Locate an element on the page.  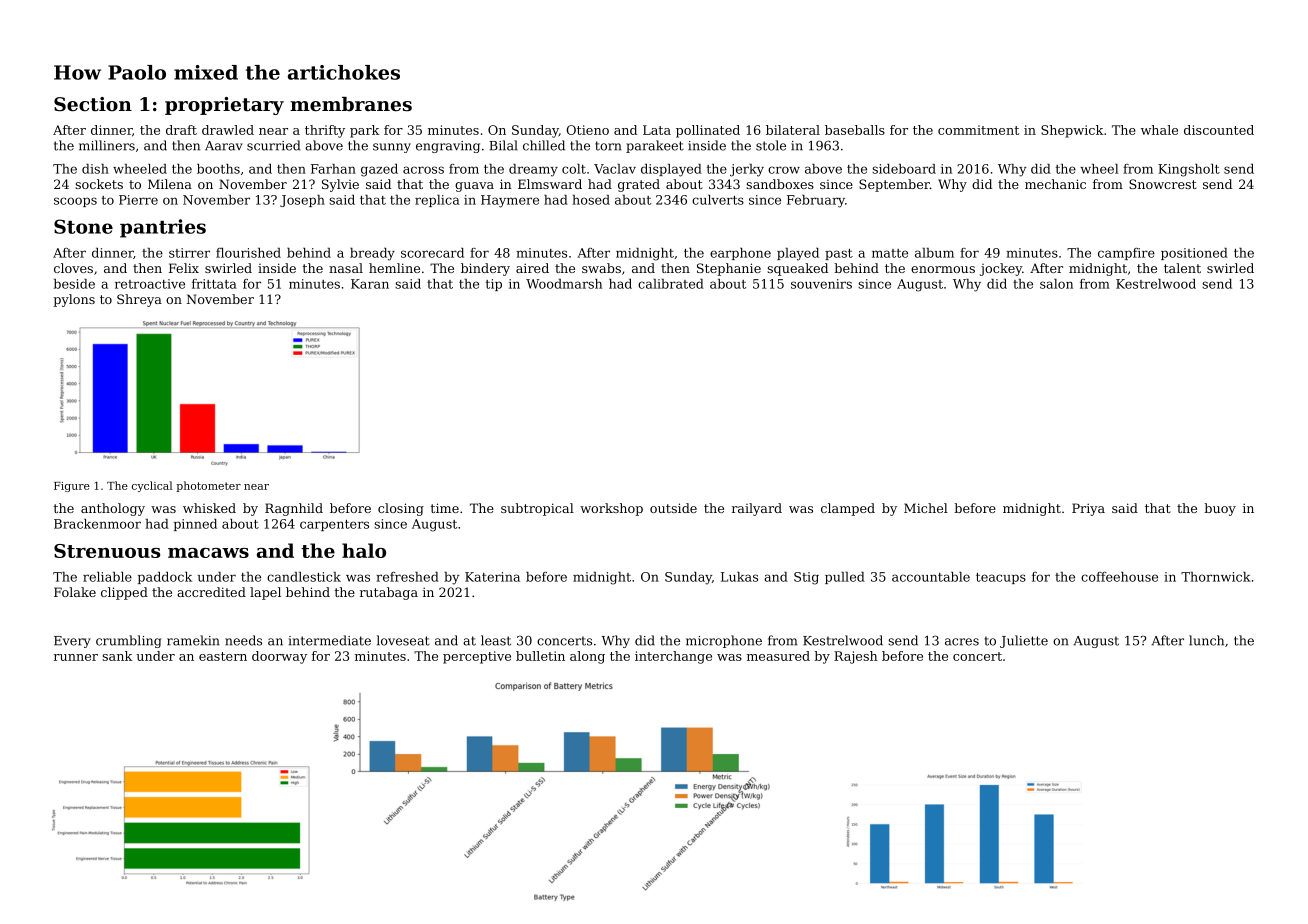
sunny is located at coordinates (392, 148).
